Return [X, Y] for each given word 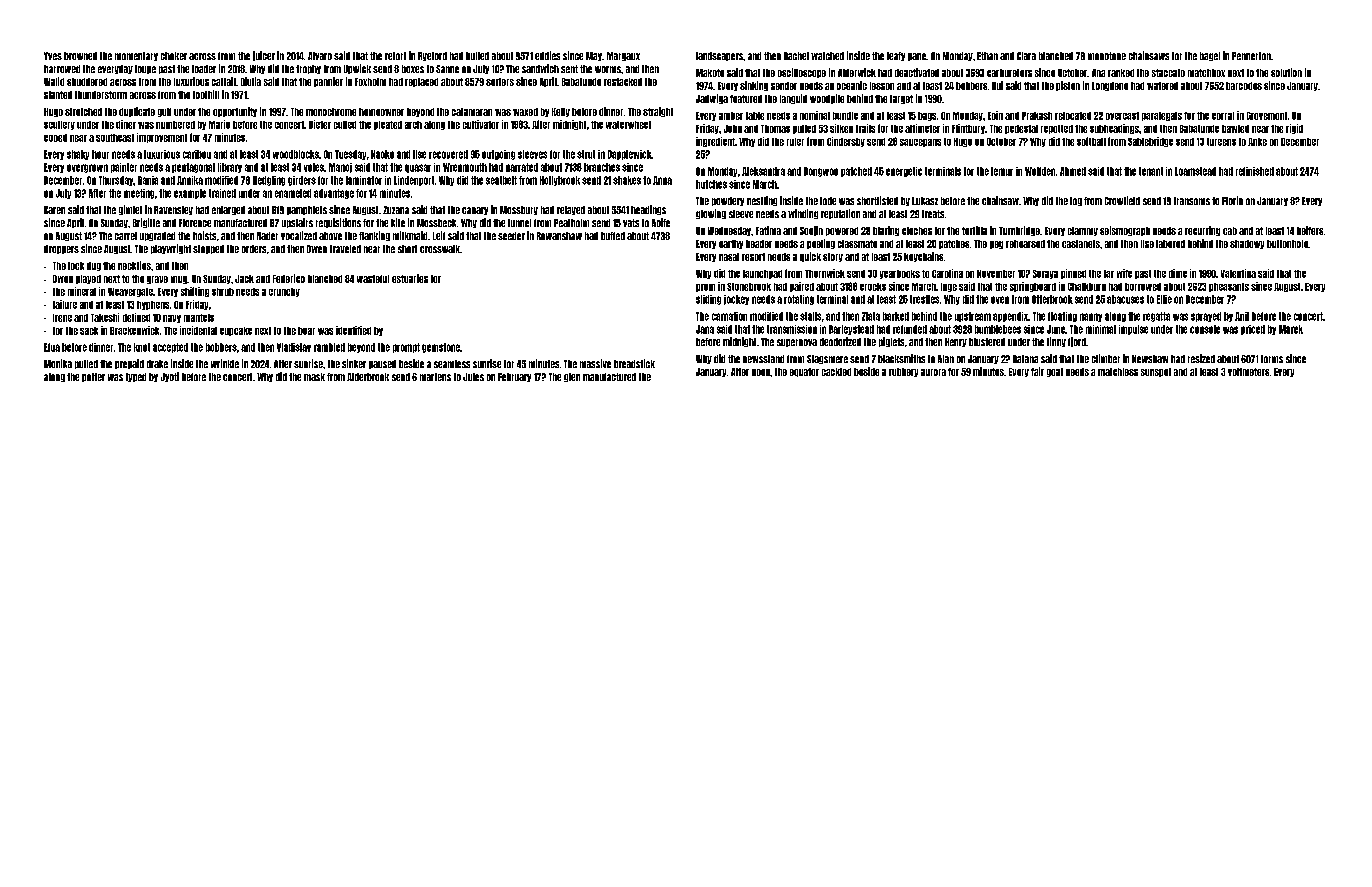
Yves [53, 56]
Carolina [947, 273]
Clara [1026, 56]
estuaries [410, 278]
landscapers [719, 56]
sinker [354, 363]
